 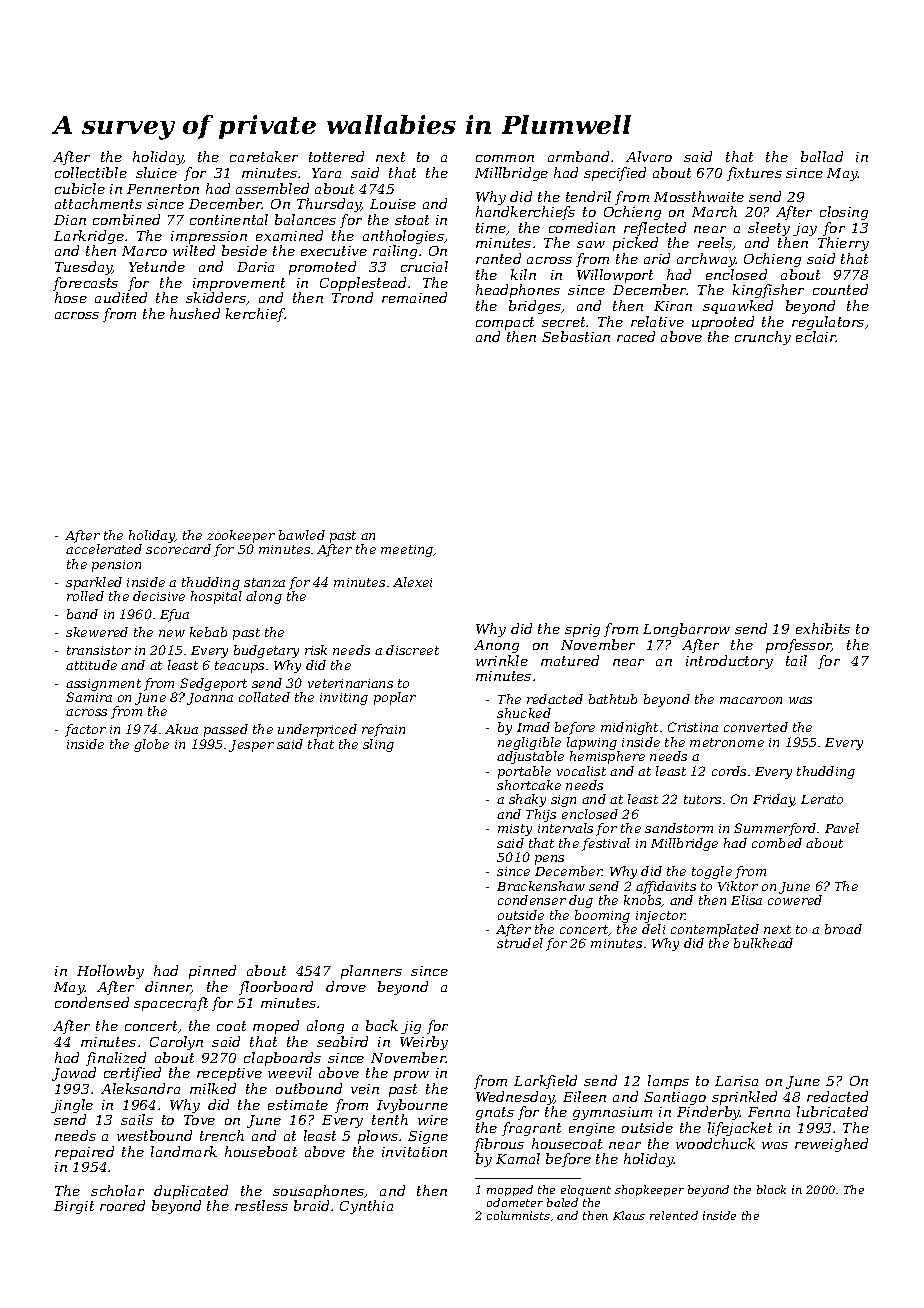 What do you see at coordinates (157, 266) in the page?
I see `Yetunde` at bounding box center [157, 266].
